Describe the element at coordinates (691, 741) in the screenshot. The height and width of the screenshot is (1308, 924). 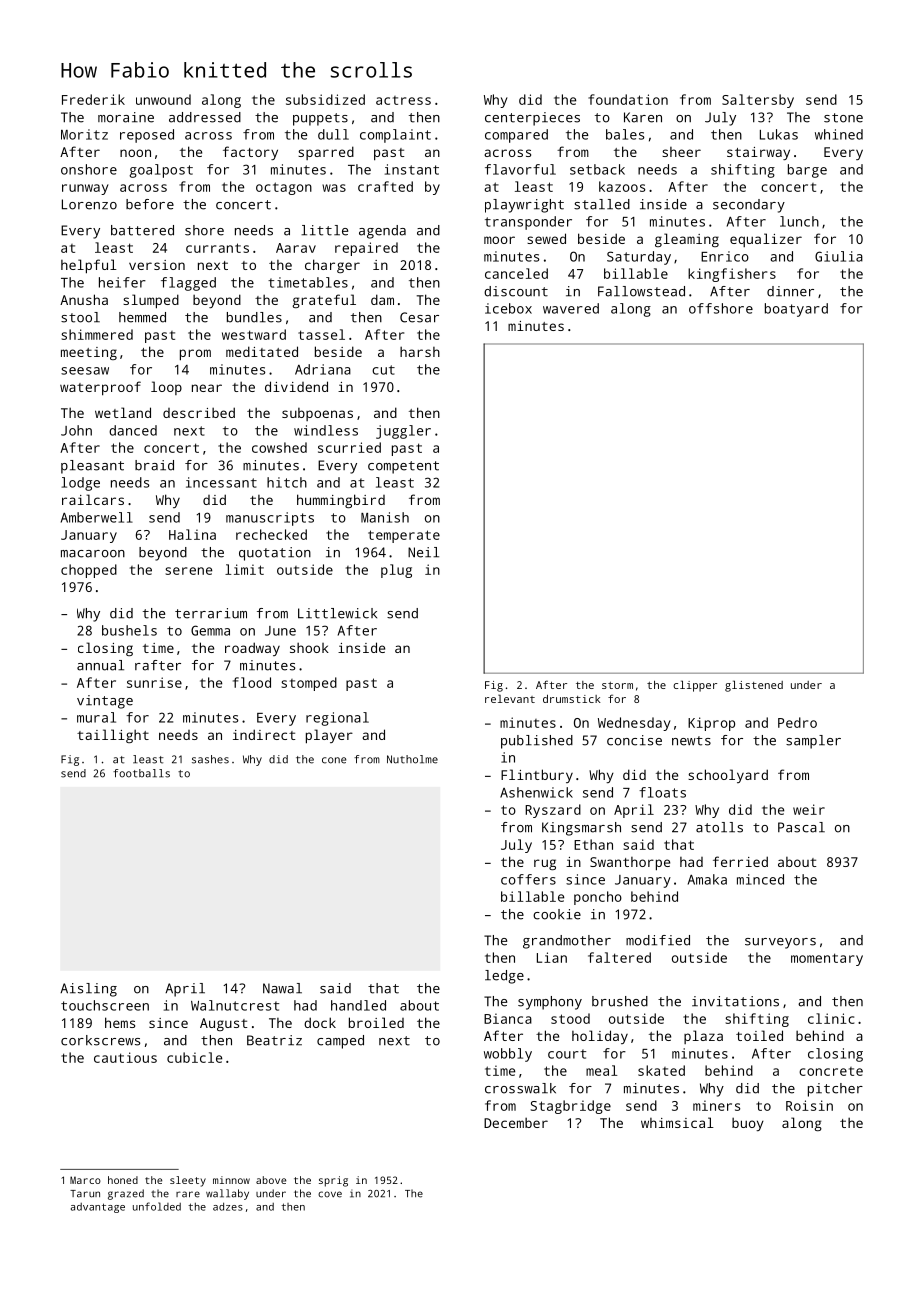
I see `newts` at that location.
